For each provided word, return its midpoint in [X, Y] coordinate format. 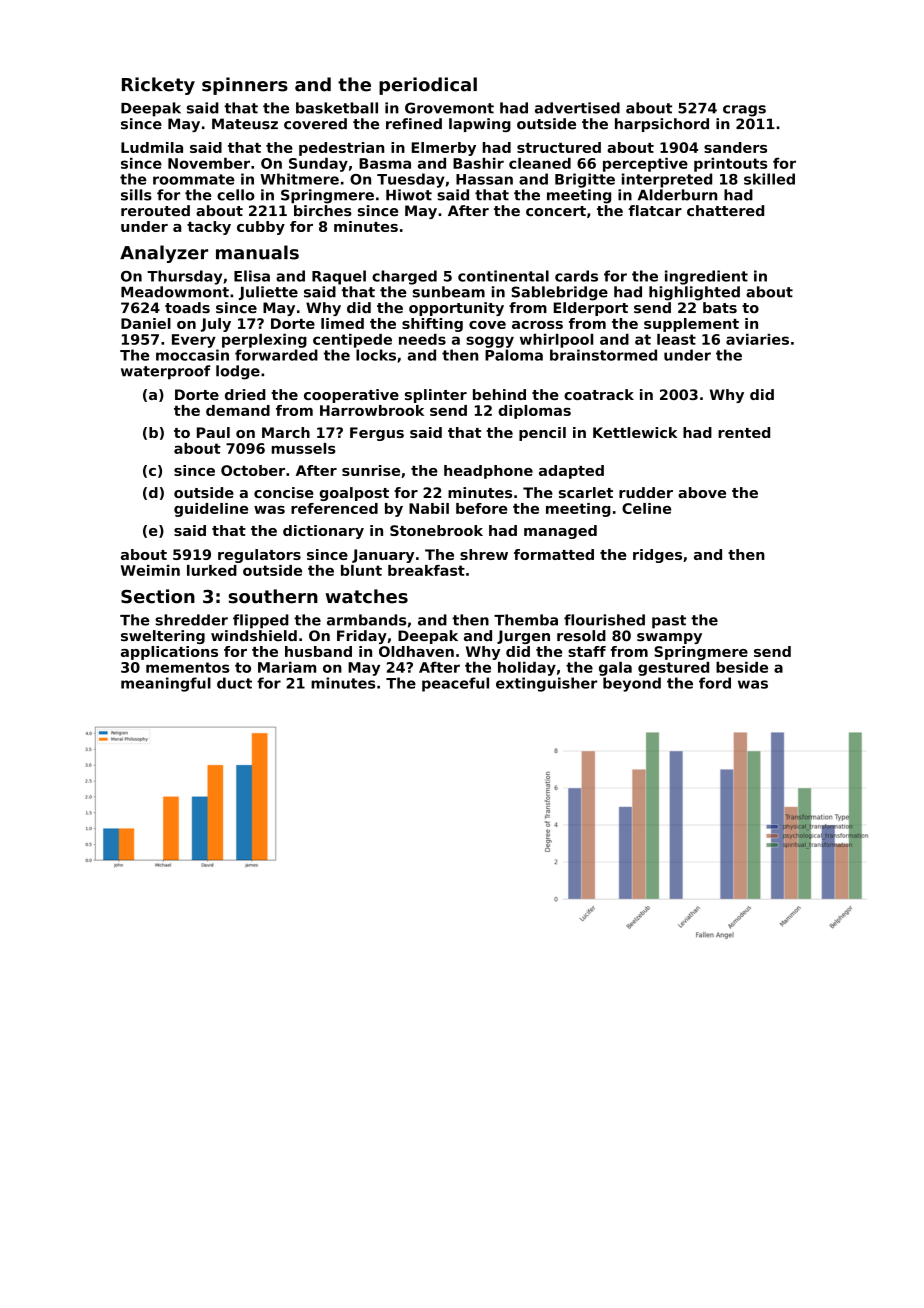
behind [499, 394]
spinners [245, 86]
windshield [254, 636]
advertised [577, 108]
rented [744, 432]
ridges [657, 556]
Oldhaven [416, 651]
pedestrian [341, 149]
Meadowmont [175, 292]
